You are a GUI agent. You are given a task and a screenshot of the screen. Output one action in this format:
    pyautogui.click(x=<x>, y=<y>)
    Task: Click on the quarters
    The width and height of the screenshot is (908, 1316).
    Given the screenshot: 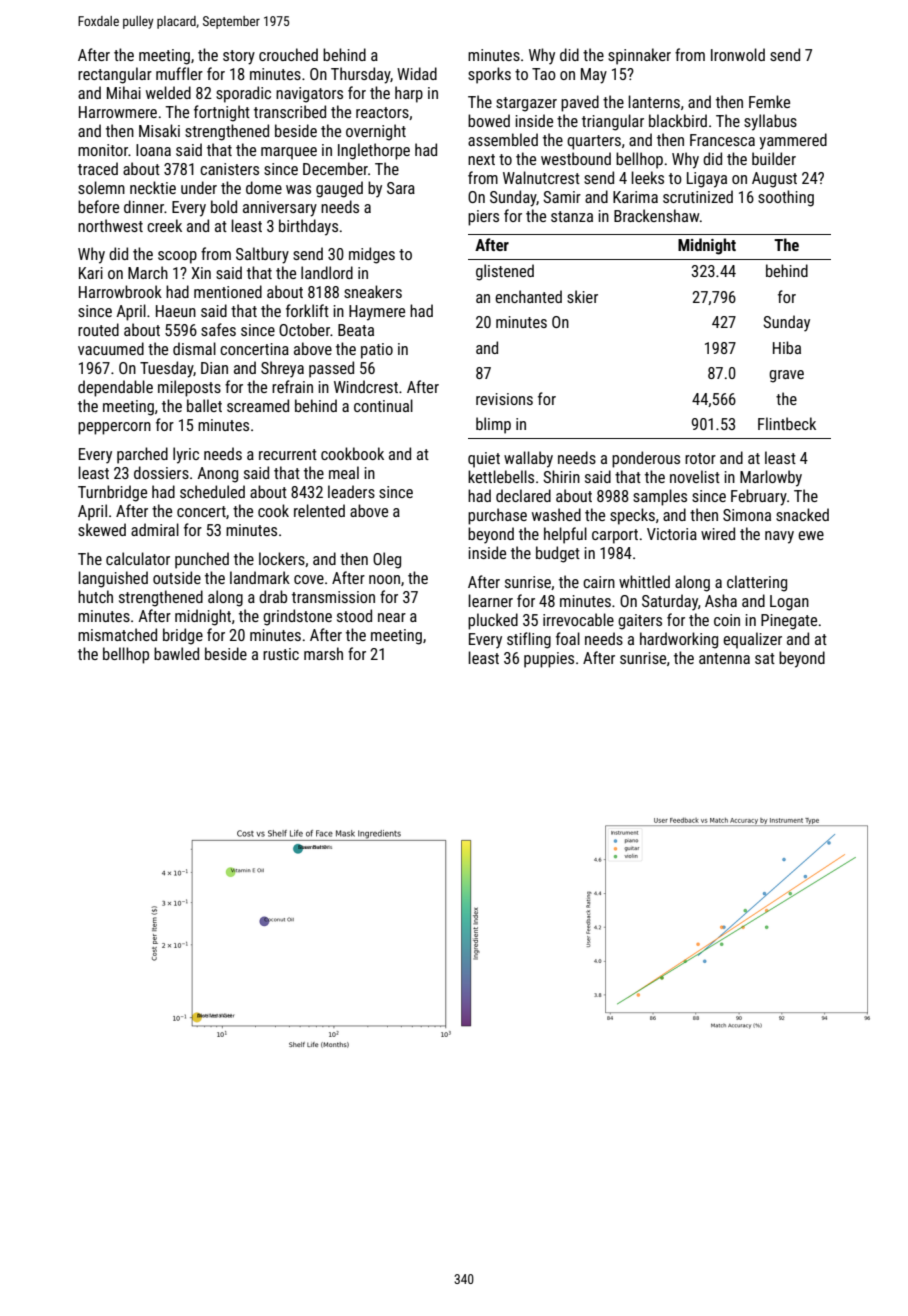 What is the action you would take?
    pyautogui.click(x=594, y=142)
